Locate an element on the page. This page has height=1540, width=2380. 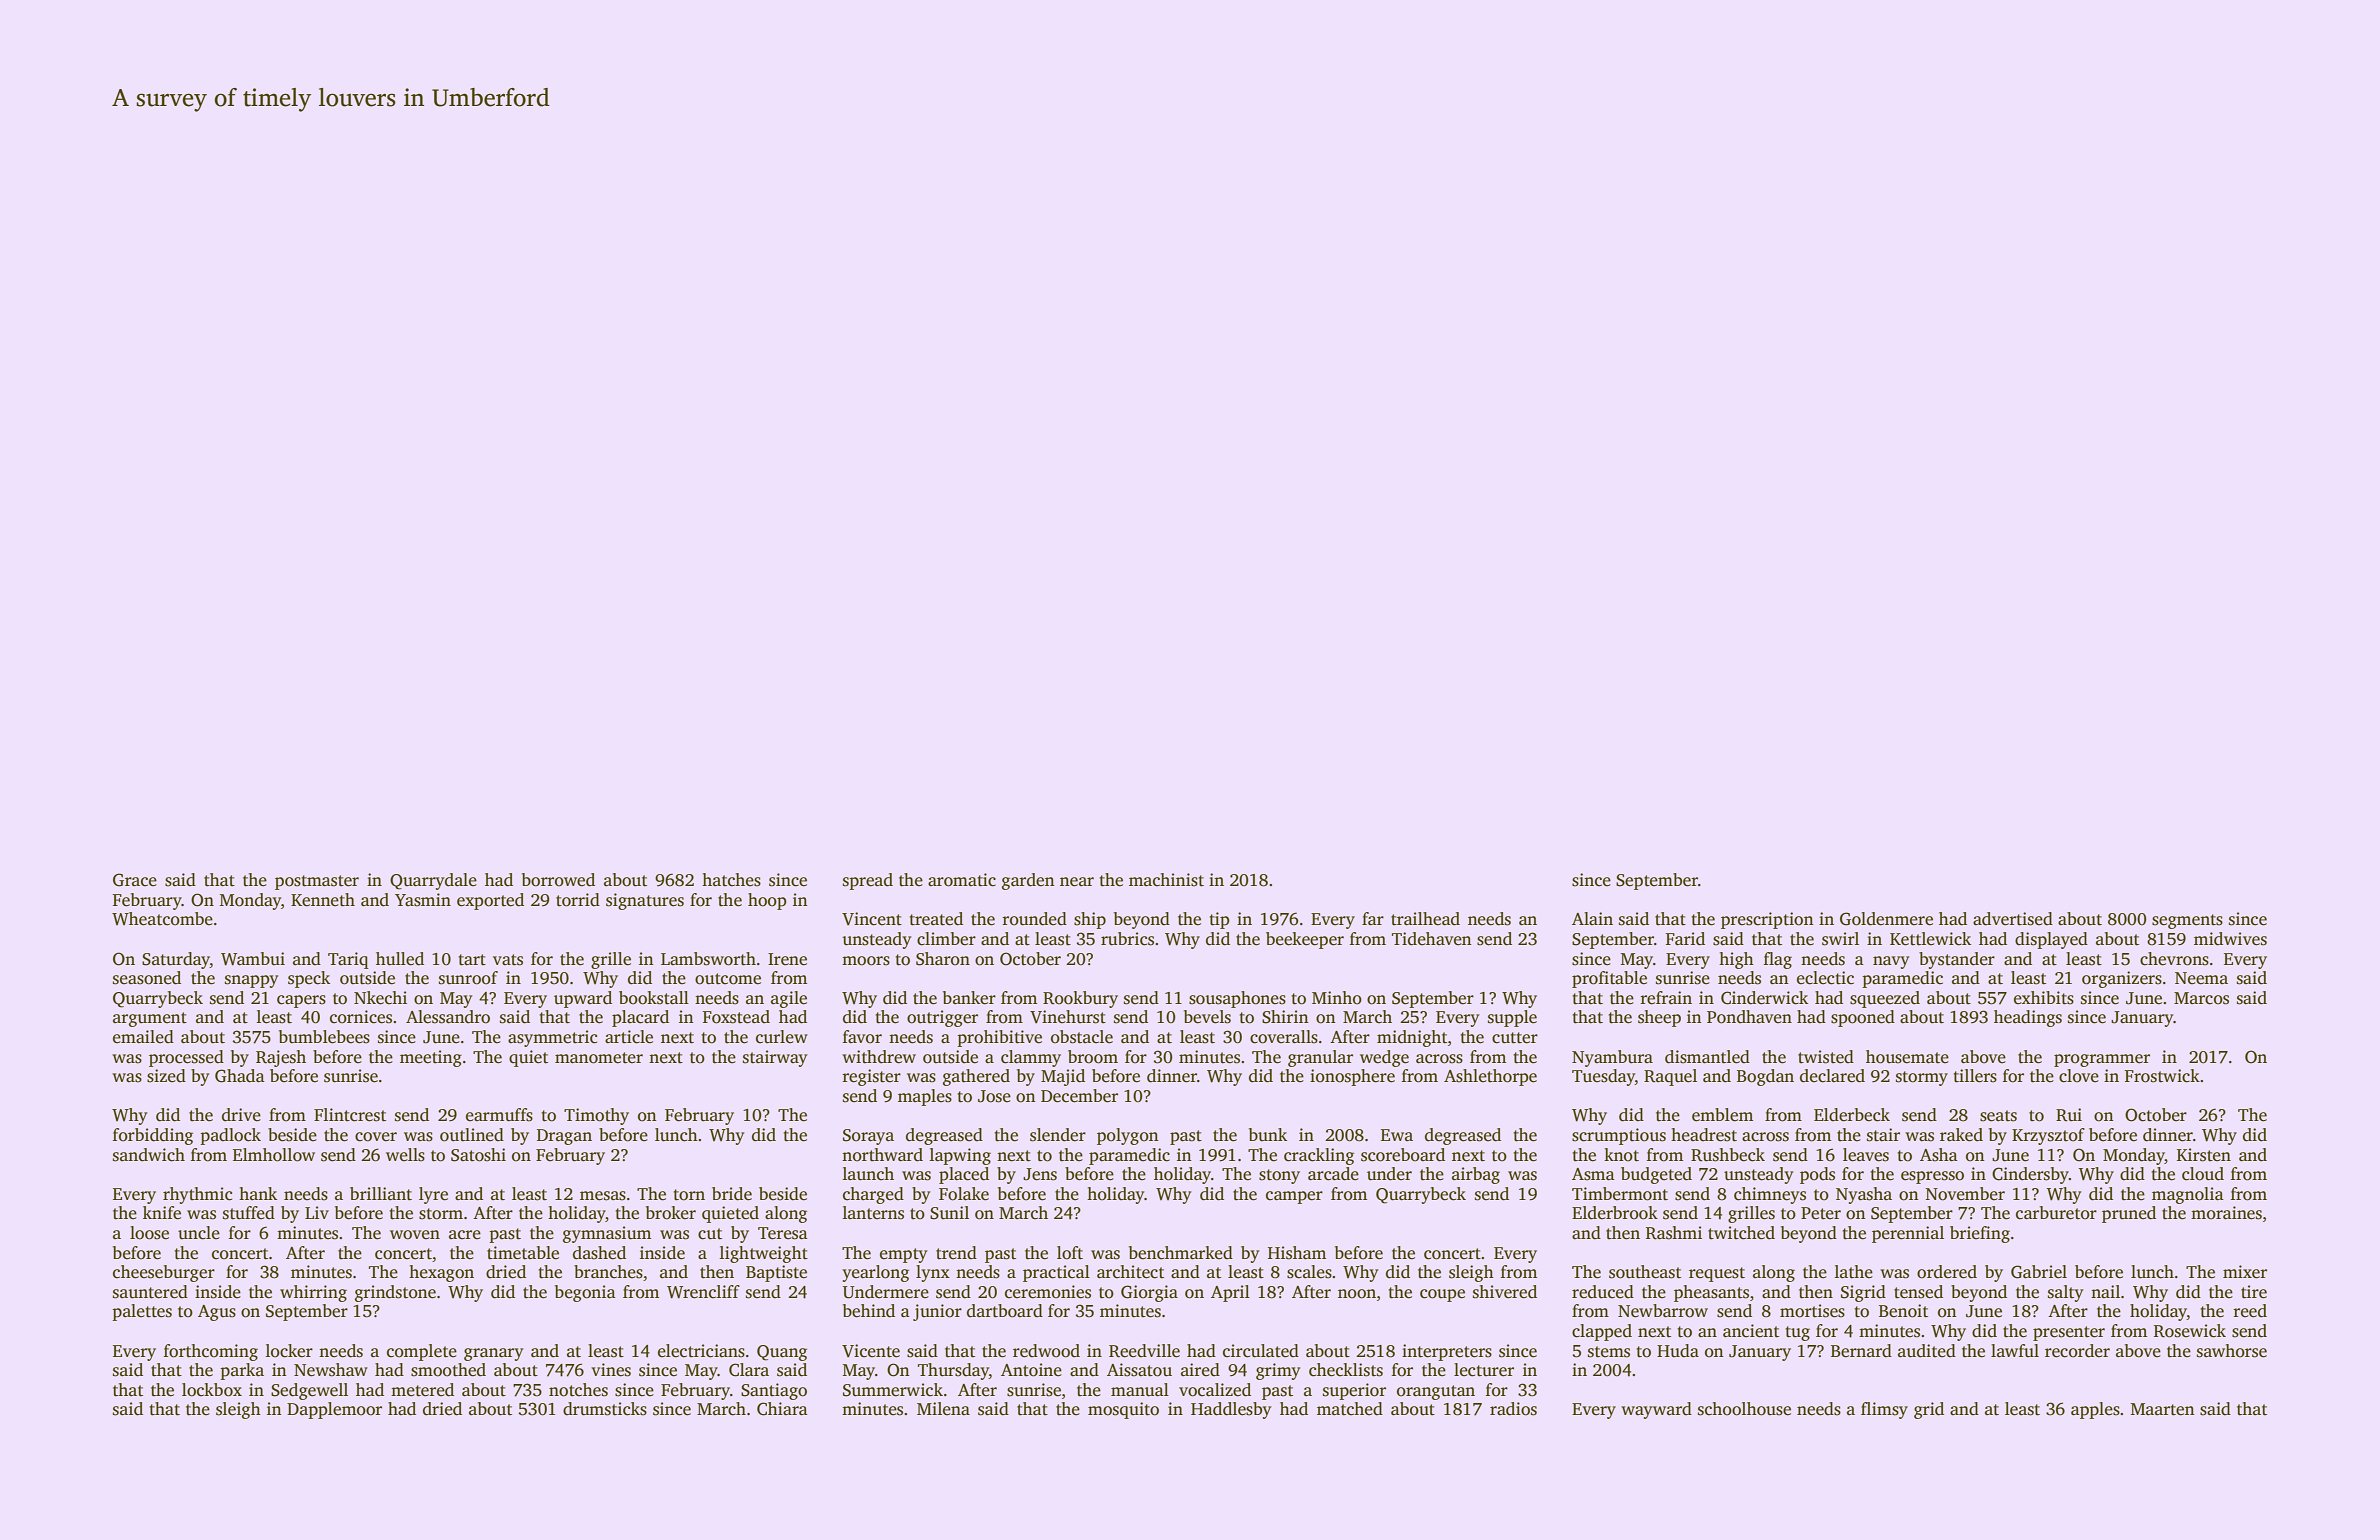
notches is located at coordinates (578, 1390).
